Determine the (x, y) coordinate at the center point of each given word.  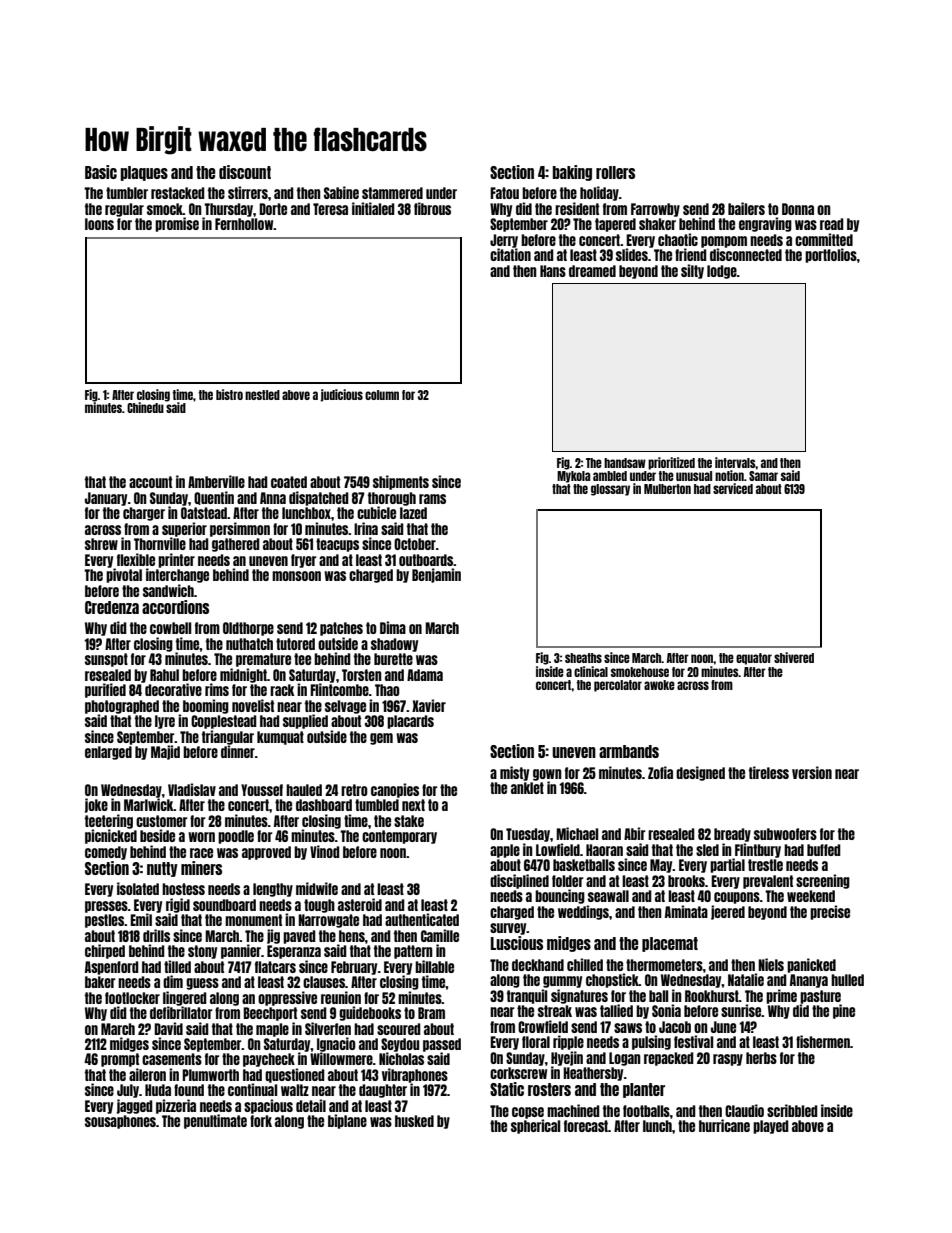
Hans (553, 271)
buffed (824, 850)
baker (100, 982)
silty (692, 271)
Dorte (273, 209)
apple (505, 851)
